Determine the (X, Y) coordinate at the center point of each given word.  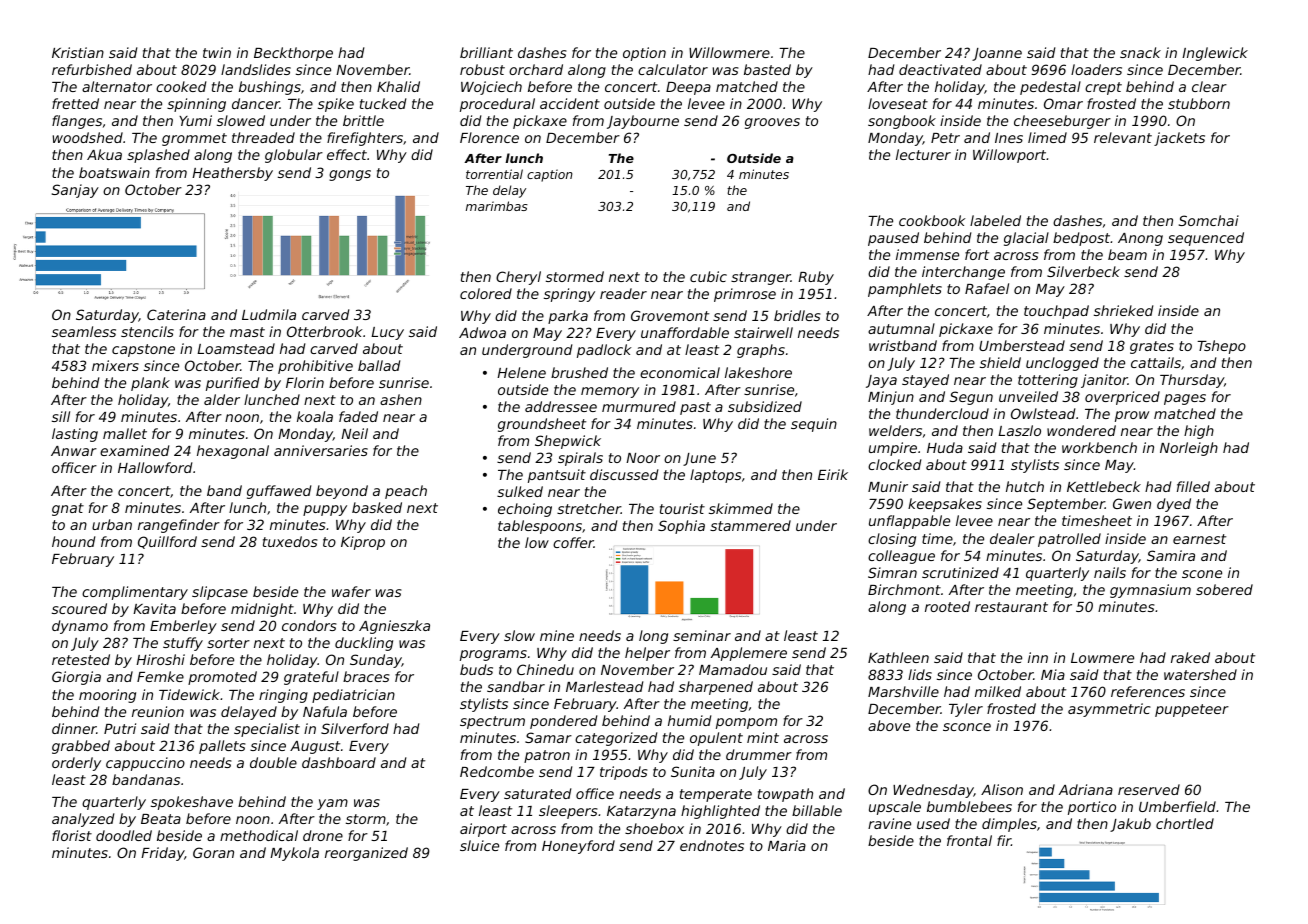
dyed (1174, 505)
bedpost (1081, 239)
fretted (75, 103)
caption (550, 175)
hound (73, 541)
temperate (716, 795)
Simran (892, 572)
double (273, 762)
